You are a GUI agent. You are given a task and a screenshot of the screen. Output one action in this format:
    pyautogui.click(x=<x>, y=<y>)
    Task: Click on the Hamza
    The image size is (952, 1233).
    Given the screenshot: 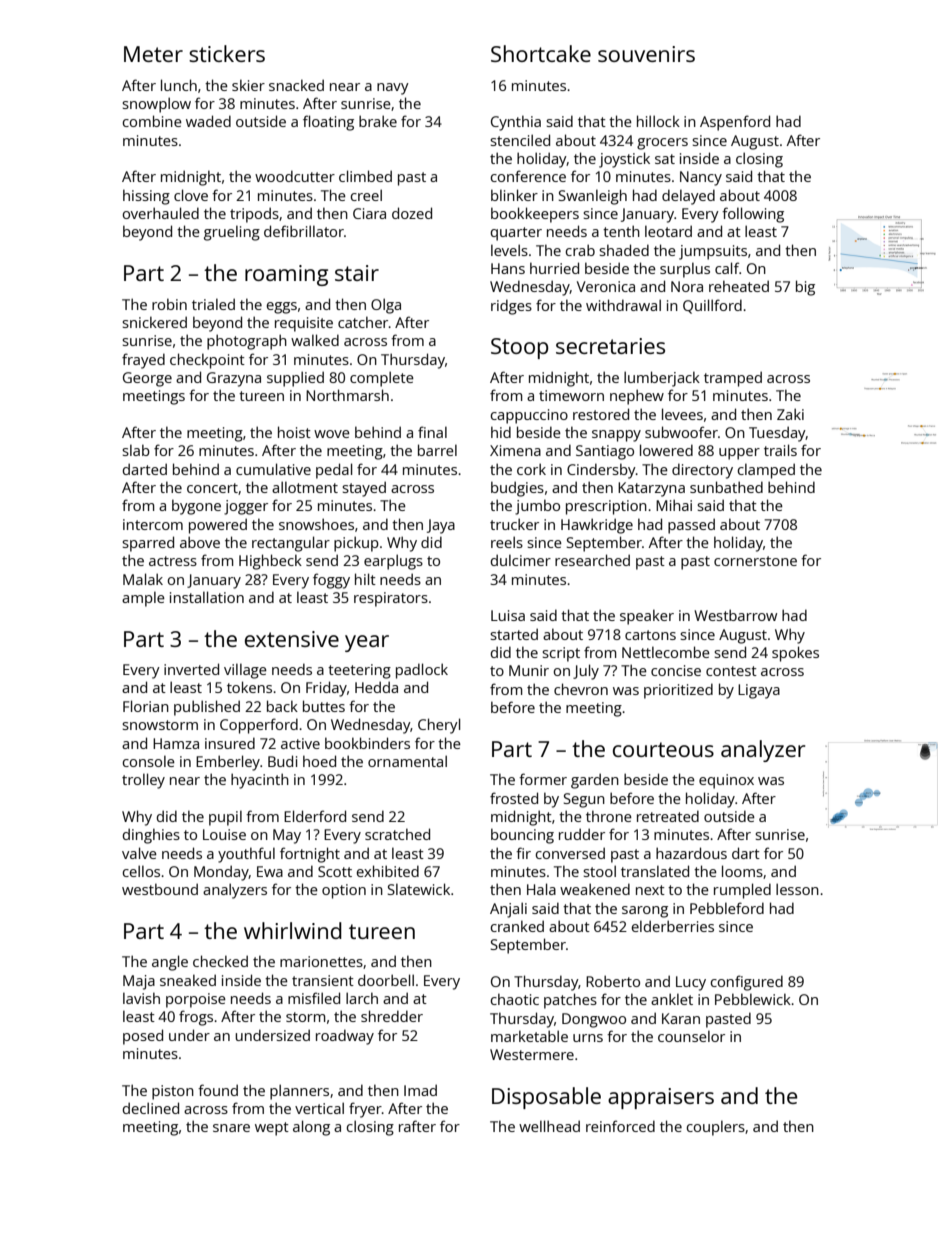 What is the action you would take?
    pyautogui.click(x=176, y=743)
